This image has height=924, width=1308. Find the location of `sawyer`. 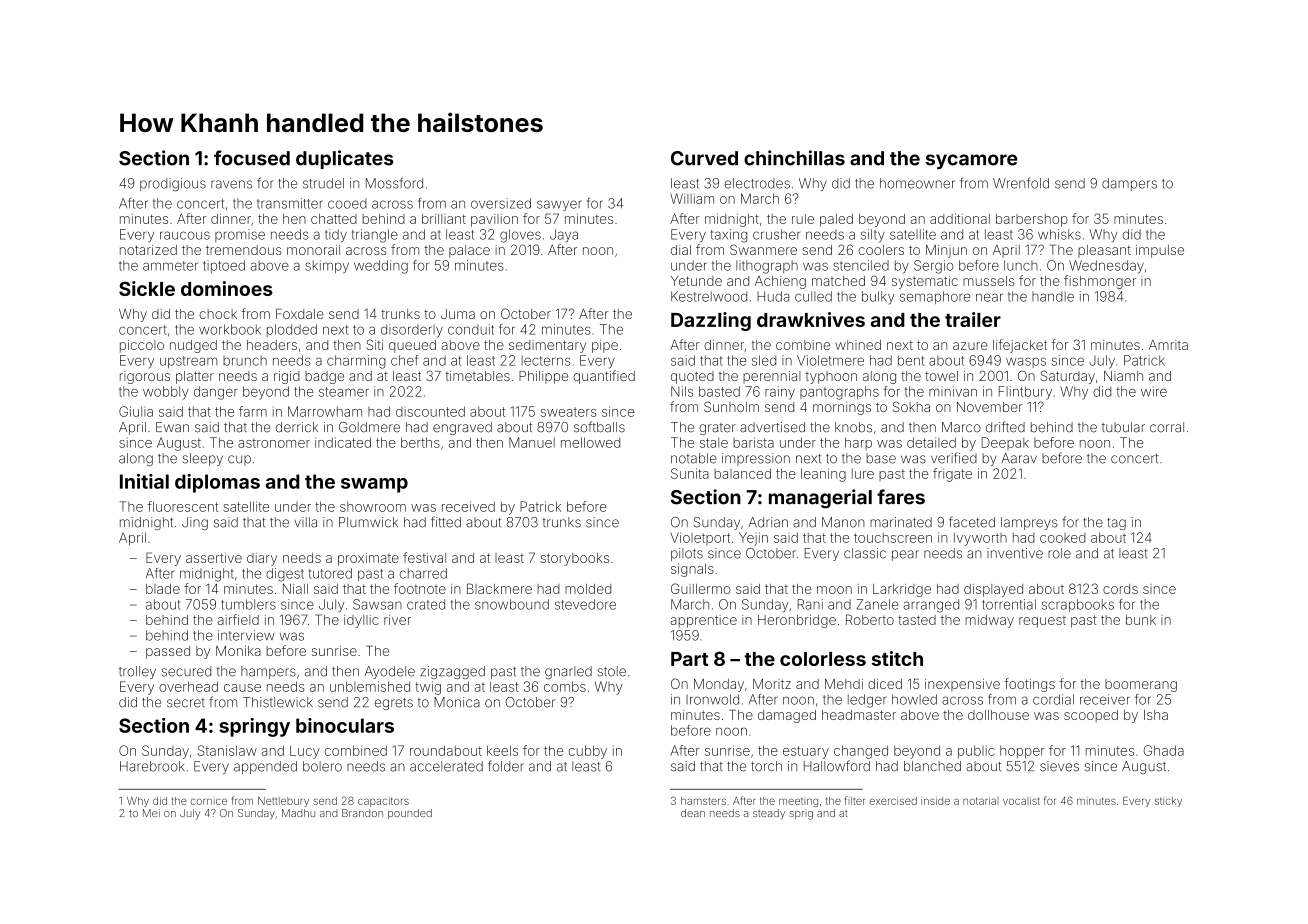

sawyer is located at coordinates (559, 205).
